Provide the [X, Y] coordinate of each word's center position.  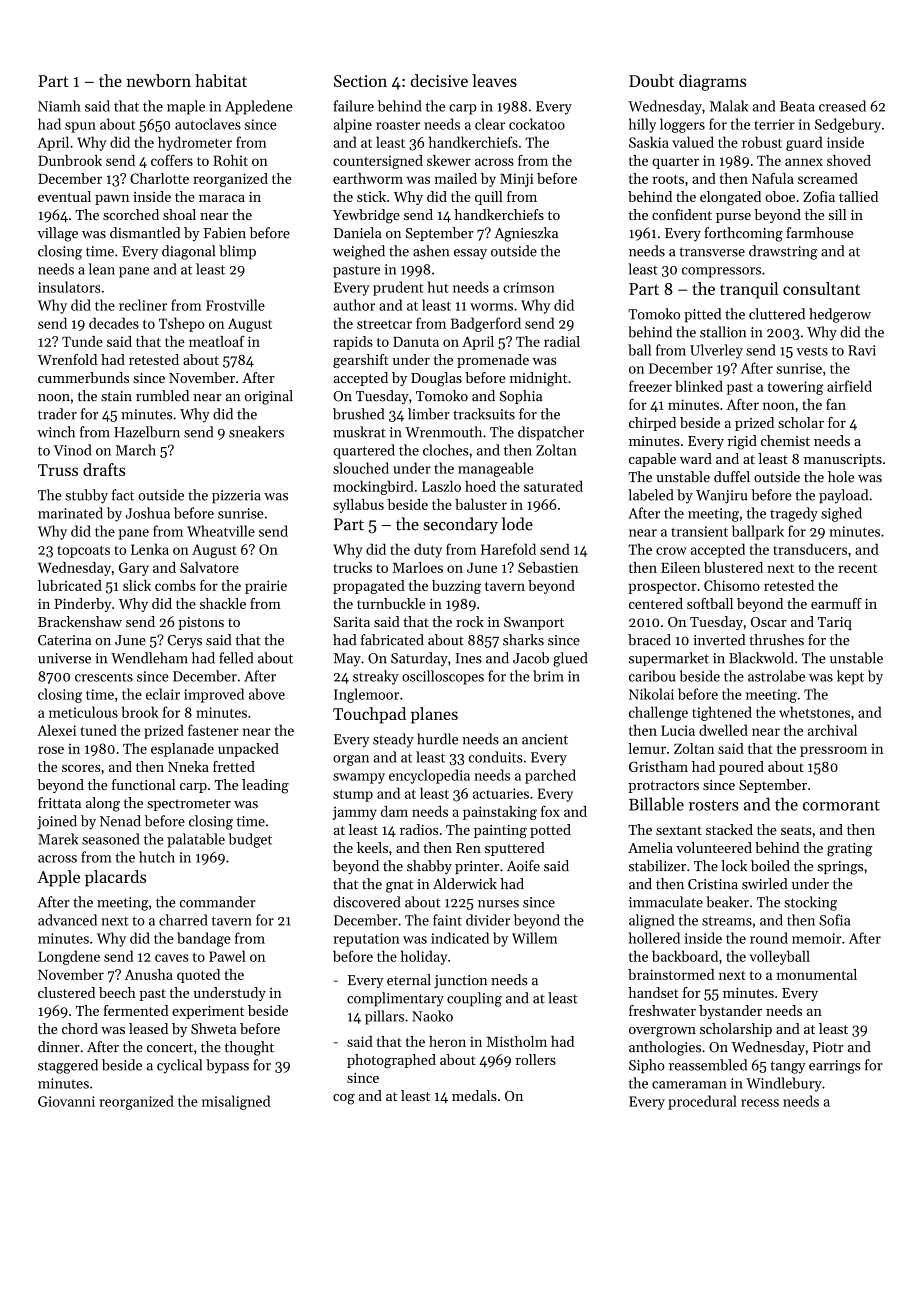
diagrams [712, 82]
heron [447, 1041]
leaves [494, 80]
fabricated [392, 640]
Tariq [835, 623]
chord [80, 1028]
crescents [104, 677]
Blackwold [761, 658]
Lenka [150, 549]
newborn [158, 80]
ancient [545, 739]
